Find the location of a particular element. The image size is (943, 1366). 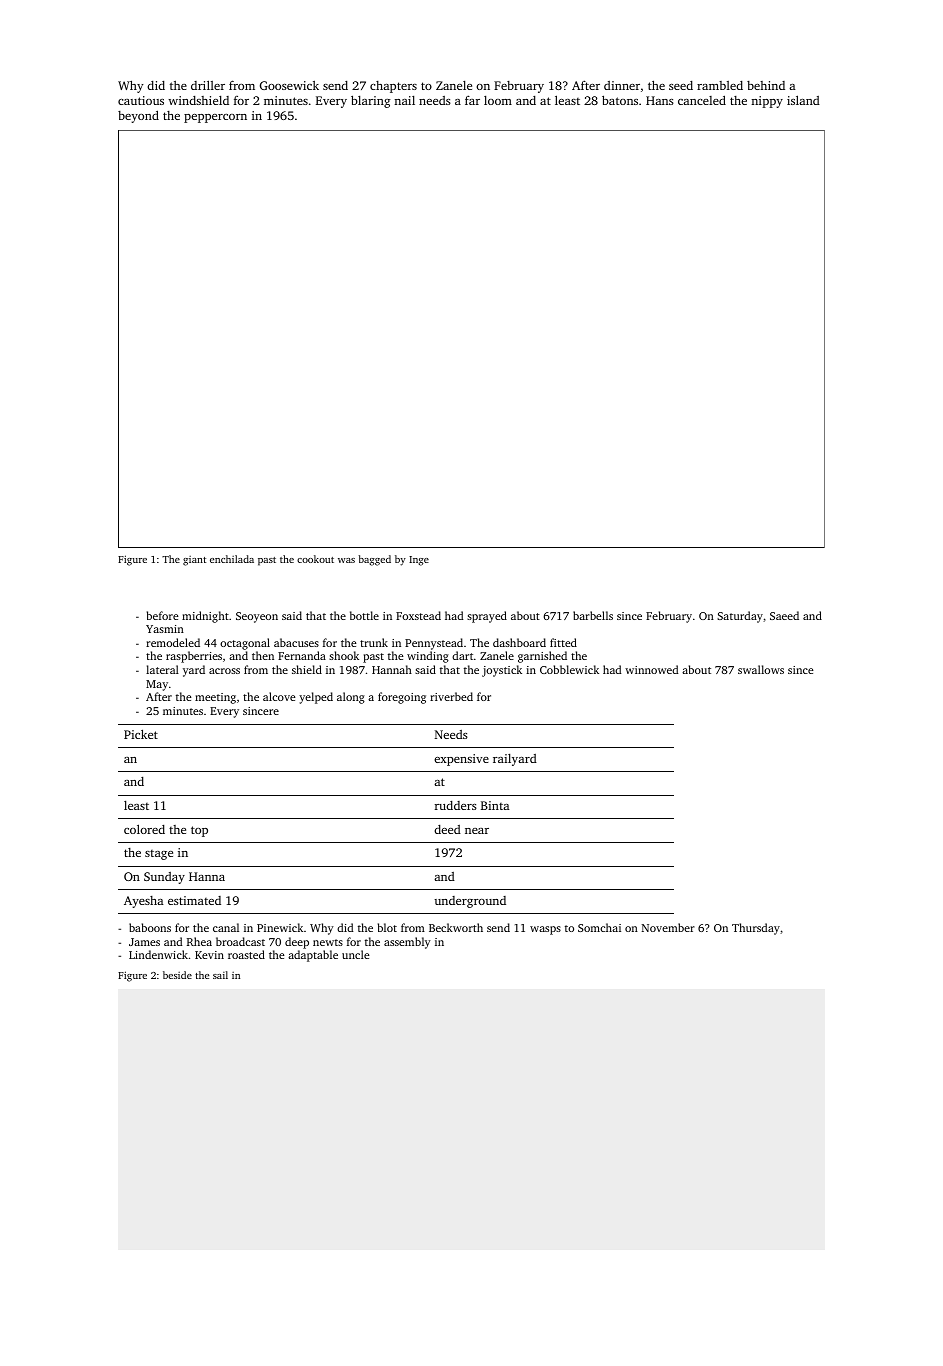

island is located at coordinates (803, 100).
